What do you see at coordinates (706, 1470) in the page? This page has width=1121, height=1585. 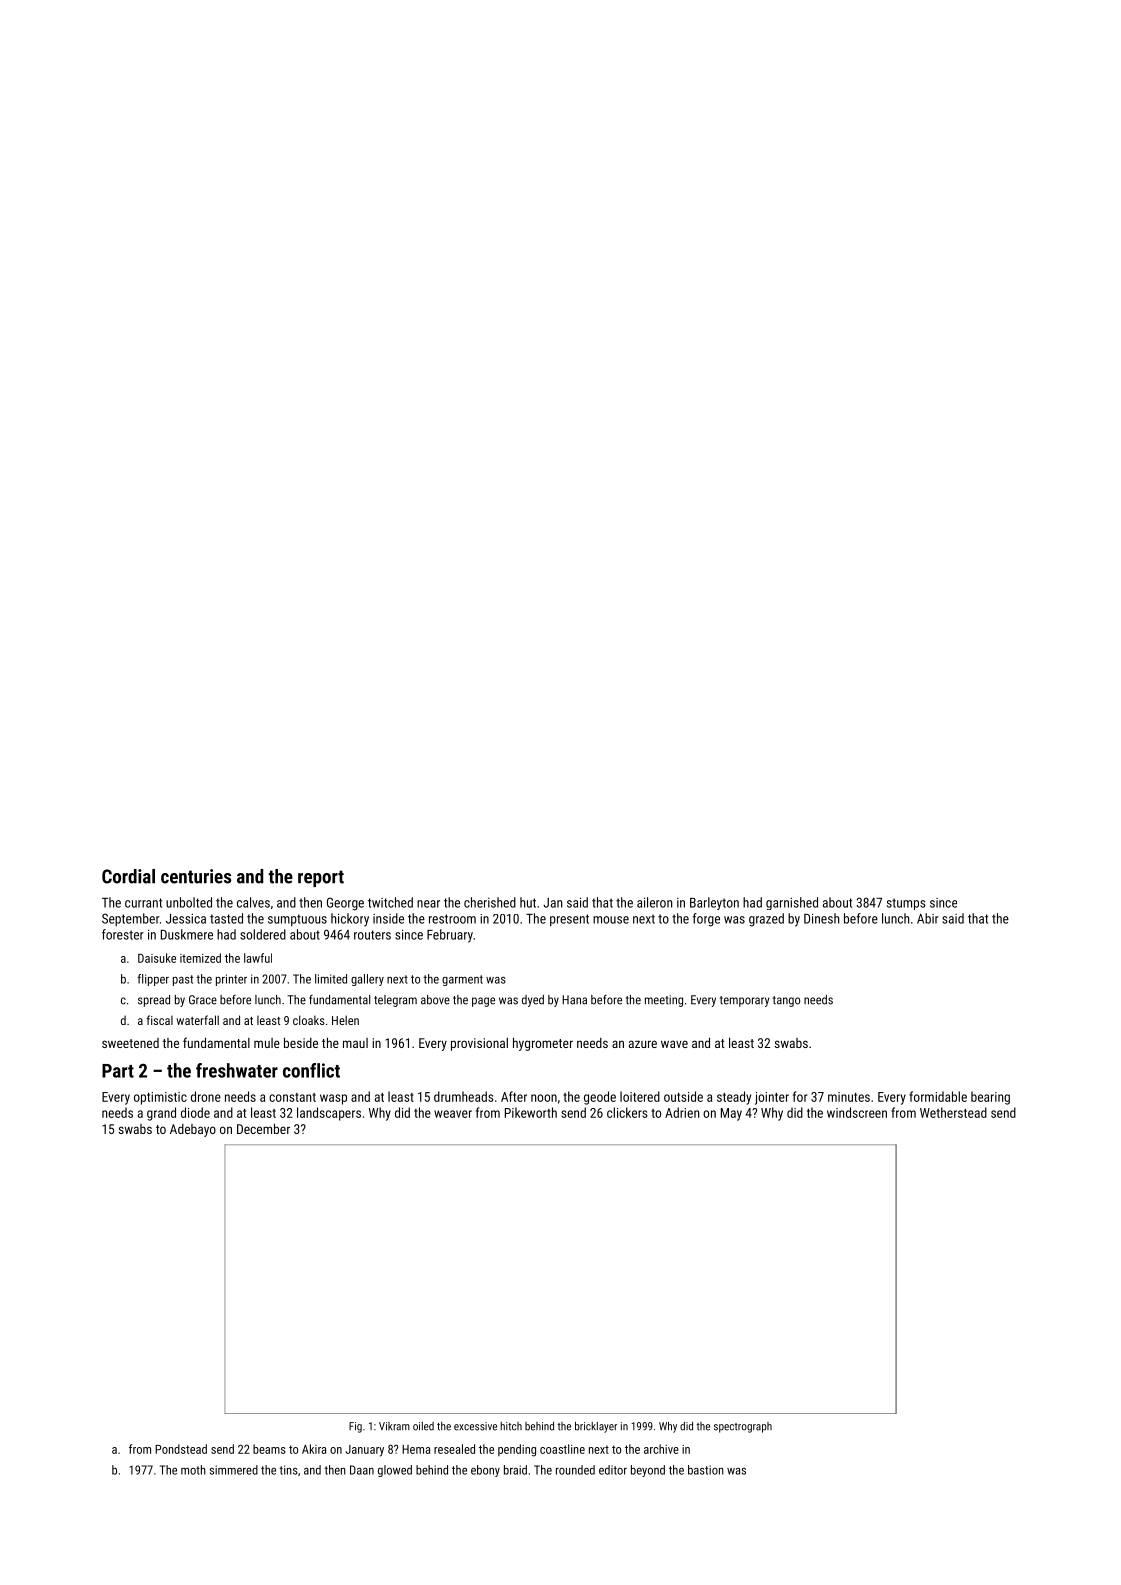 I see `bastion` at bounding box center [706, 1470].
